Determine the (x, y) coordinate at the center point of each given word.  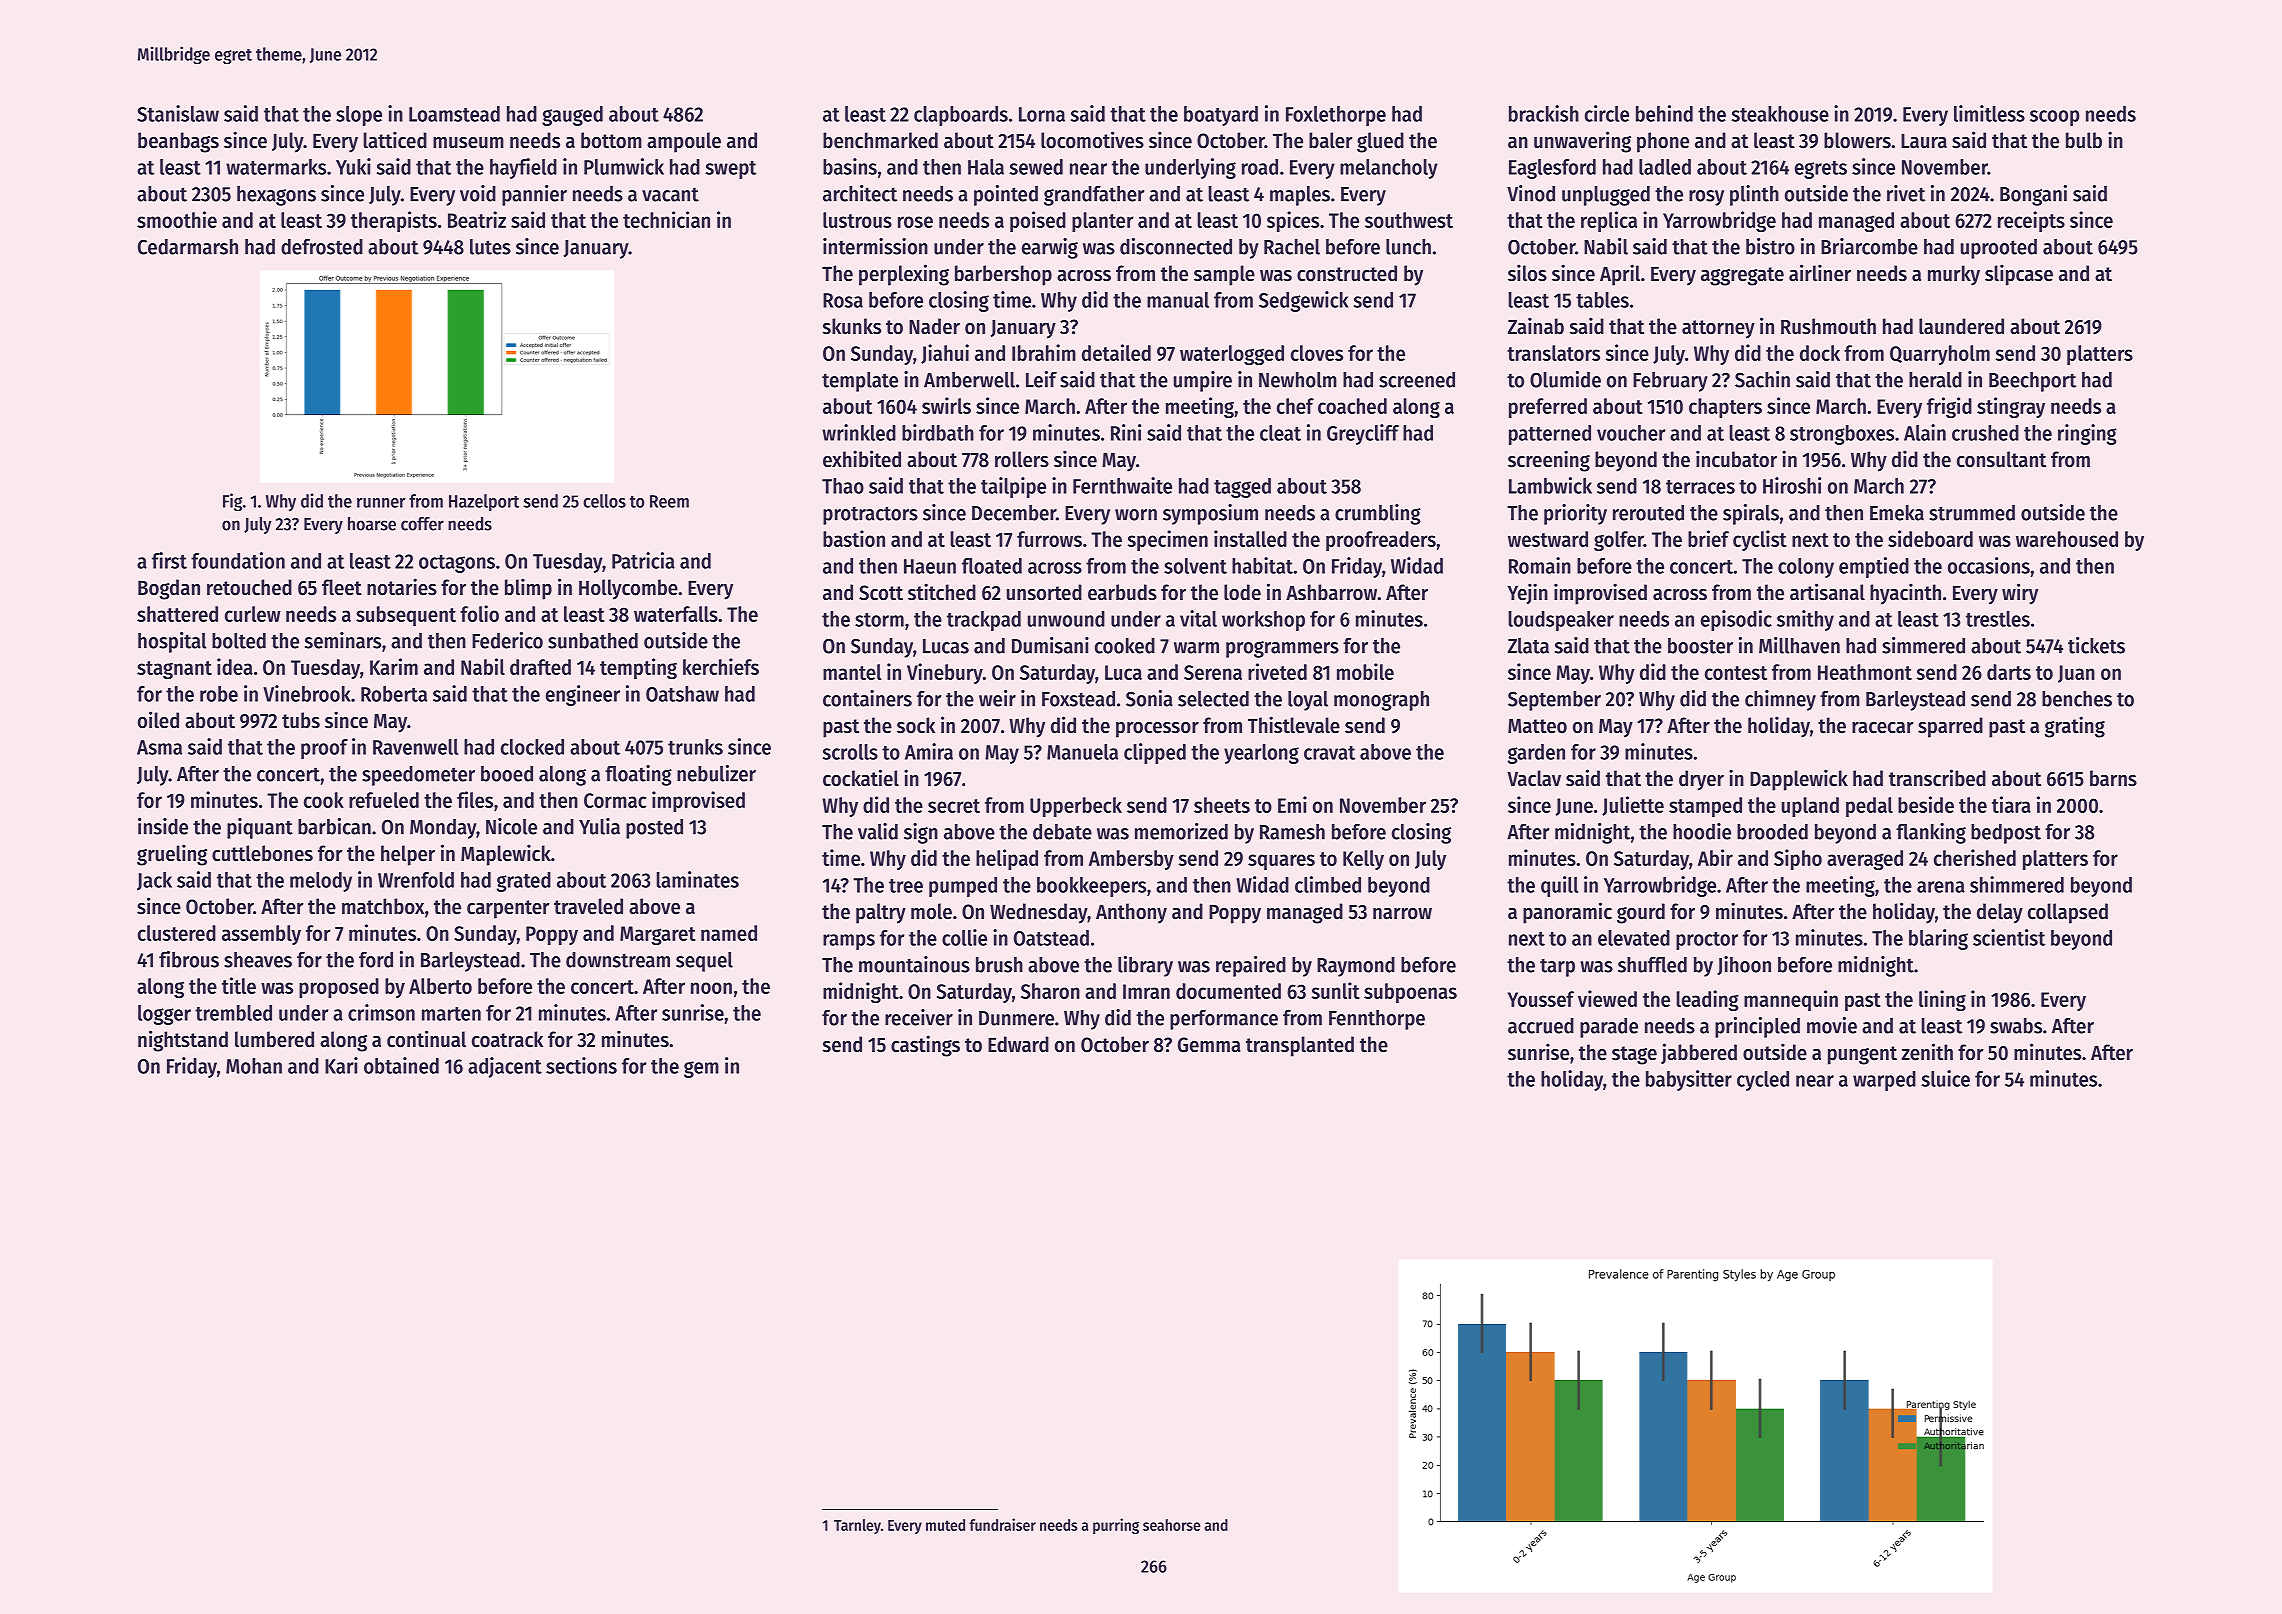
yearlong (1261, 754)
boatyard (1221, 116)
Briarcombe (1869, 246)
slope (359, 116)
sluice (1946, 1078)
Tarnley (857, 1526)
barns (2113, 778)
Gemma (1209, 1045)
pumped (963, 887)
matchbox (383, 906)
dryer (1701, 780)
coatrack (507, 1039)
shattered (177, 614)
